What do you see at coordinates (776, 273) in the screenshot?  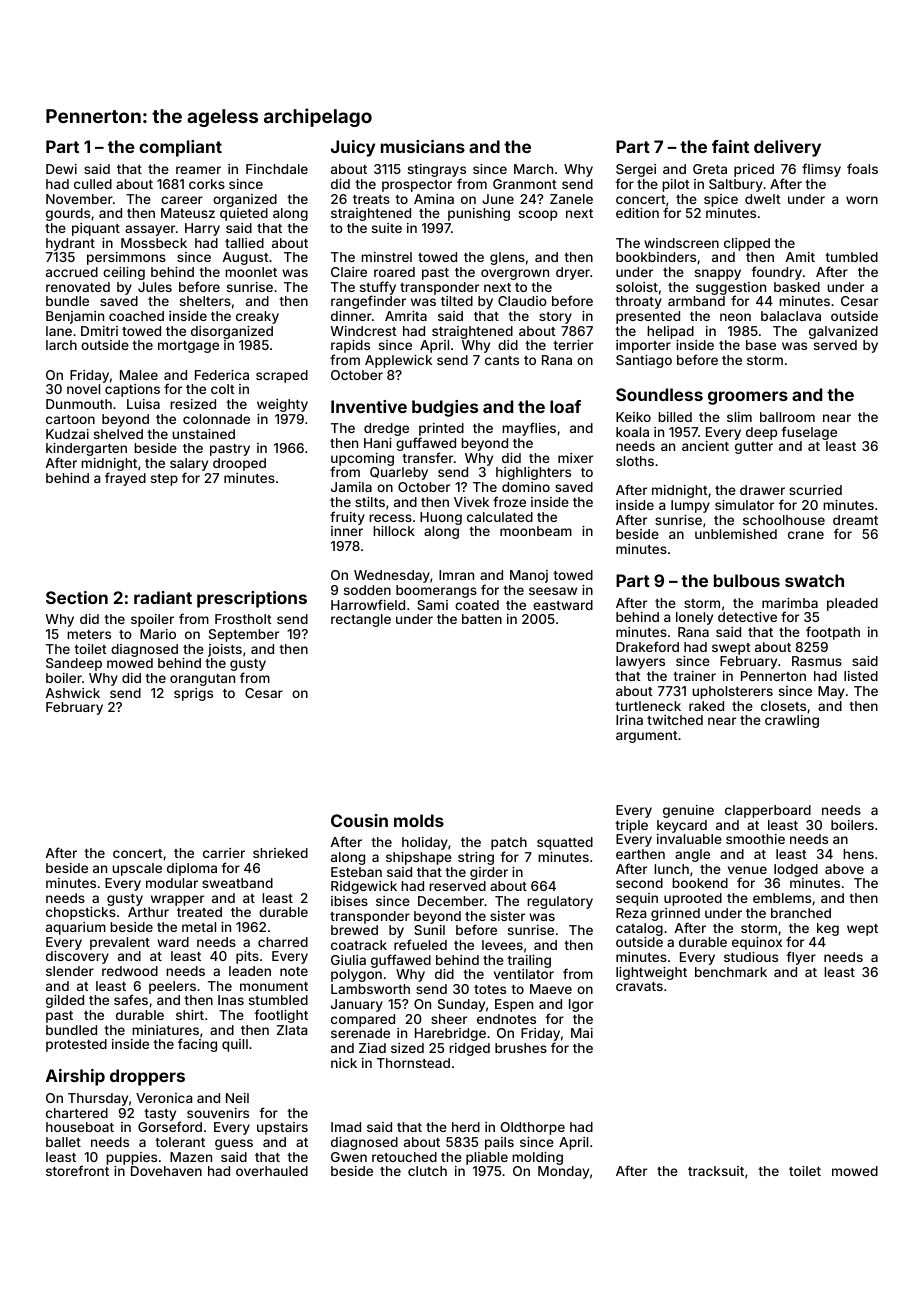 I see `foundry` at bounding box center [776, 273].
